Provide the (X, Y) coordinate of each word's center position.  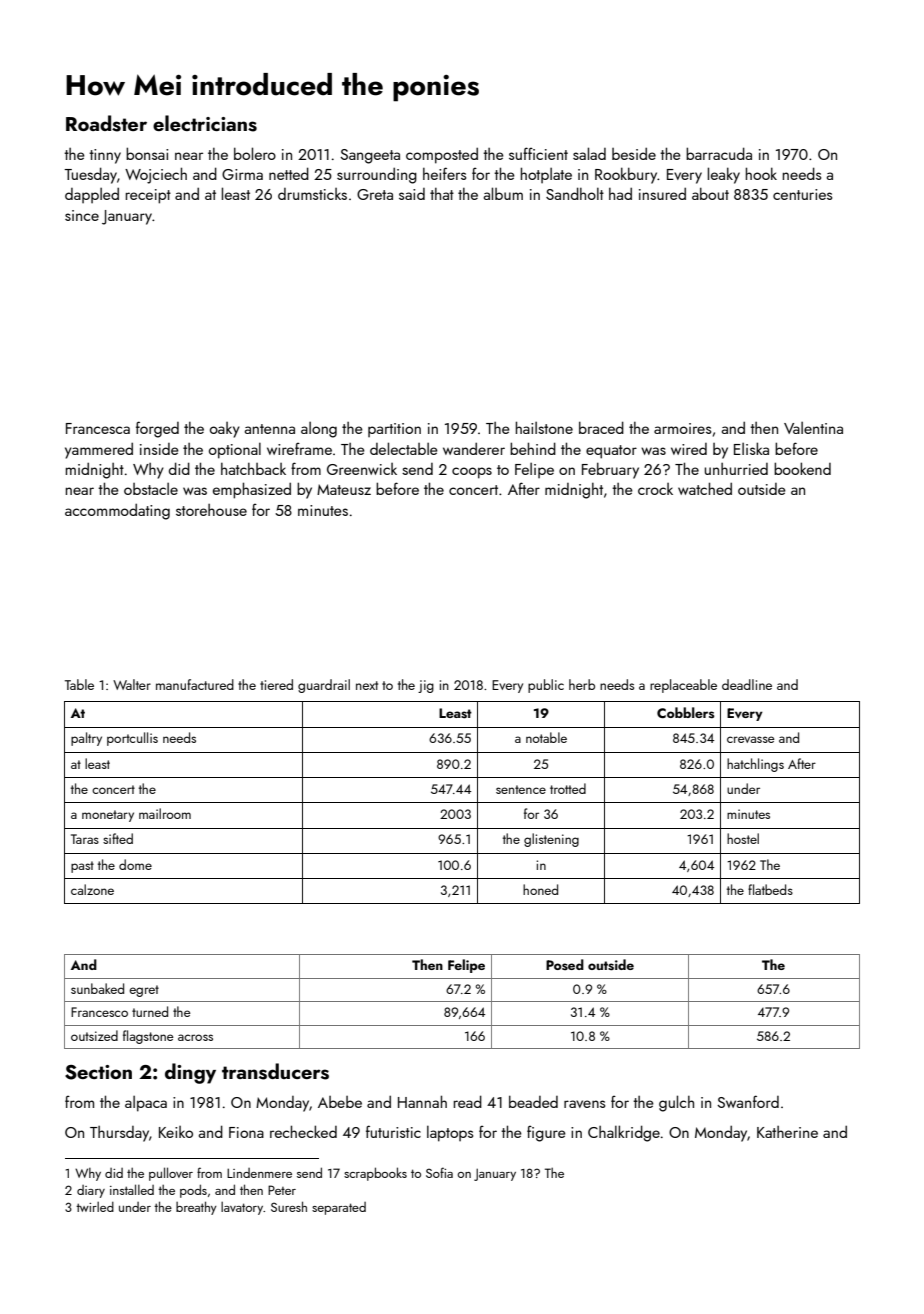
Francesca (98, 428)
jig (426, 686)
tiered (276, 684)
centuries (802, 194)
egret (144, 991)
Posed (565, 965)
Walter (132, 684)
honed (540, 889)
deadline (747, 684)
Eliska (751, 448)
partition (394, 430)
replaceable (683, 686)
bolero (255, 153)
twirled (95, 1206)
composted (442, 155)
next (367, 685)
